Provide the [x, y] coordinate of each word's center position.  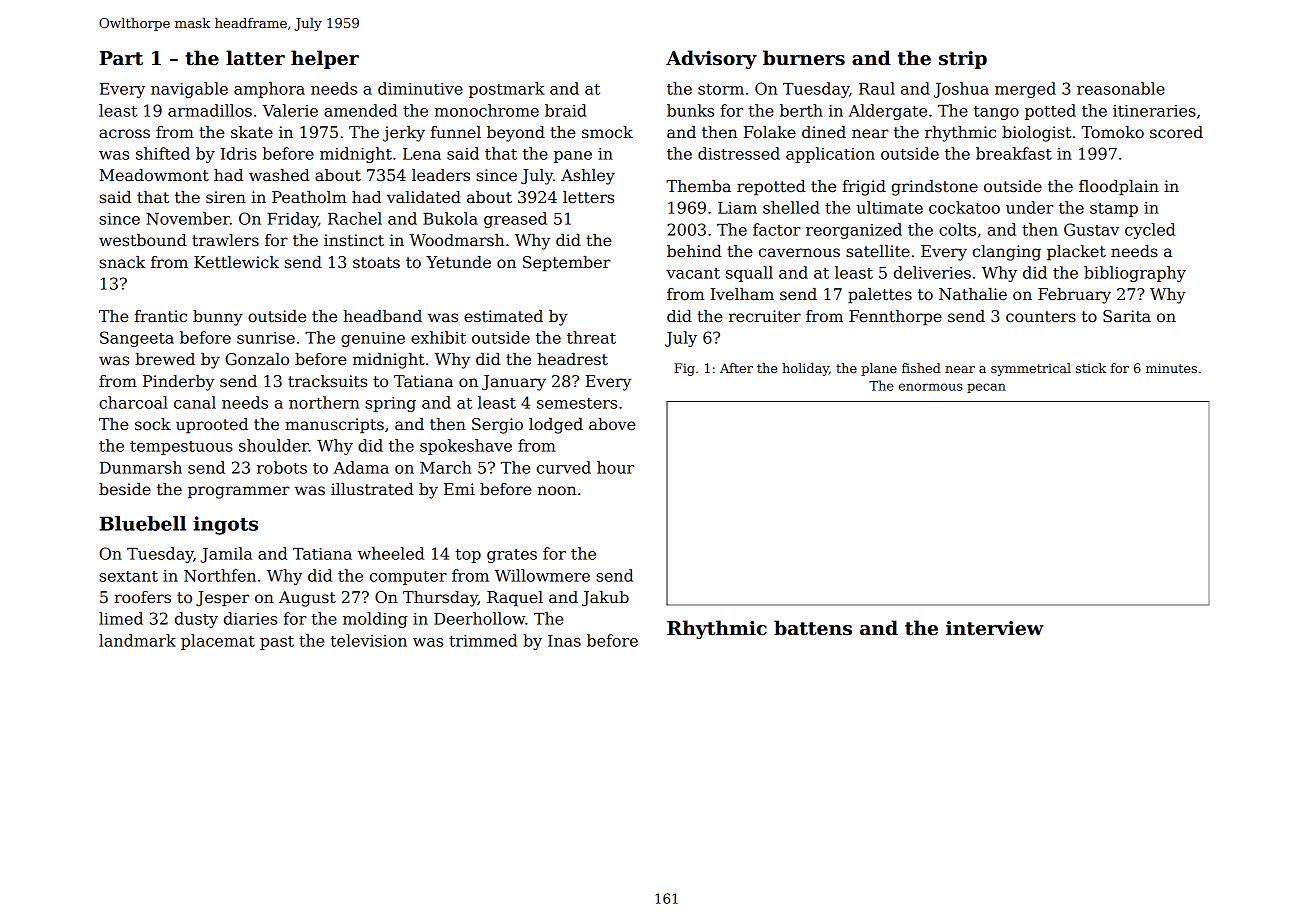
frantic [161, 316]
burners [804, 58]
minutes [1171, 368]
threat [591, 337]
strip [963, 60]
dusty [196, 620]
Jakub [605, 598]
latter [255, 58]
